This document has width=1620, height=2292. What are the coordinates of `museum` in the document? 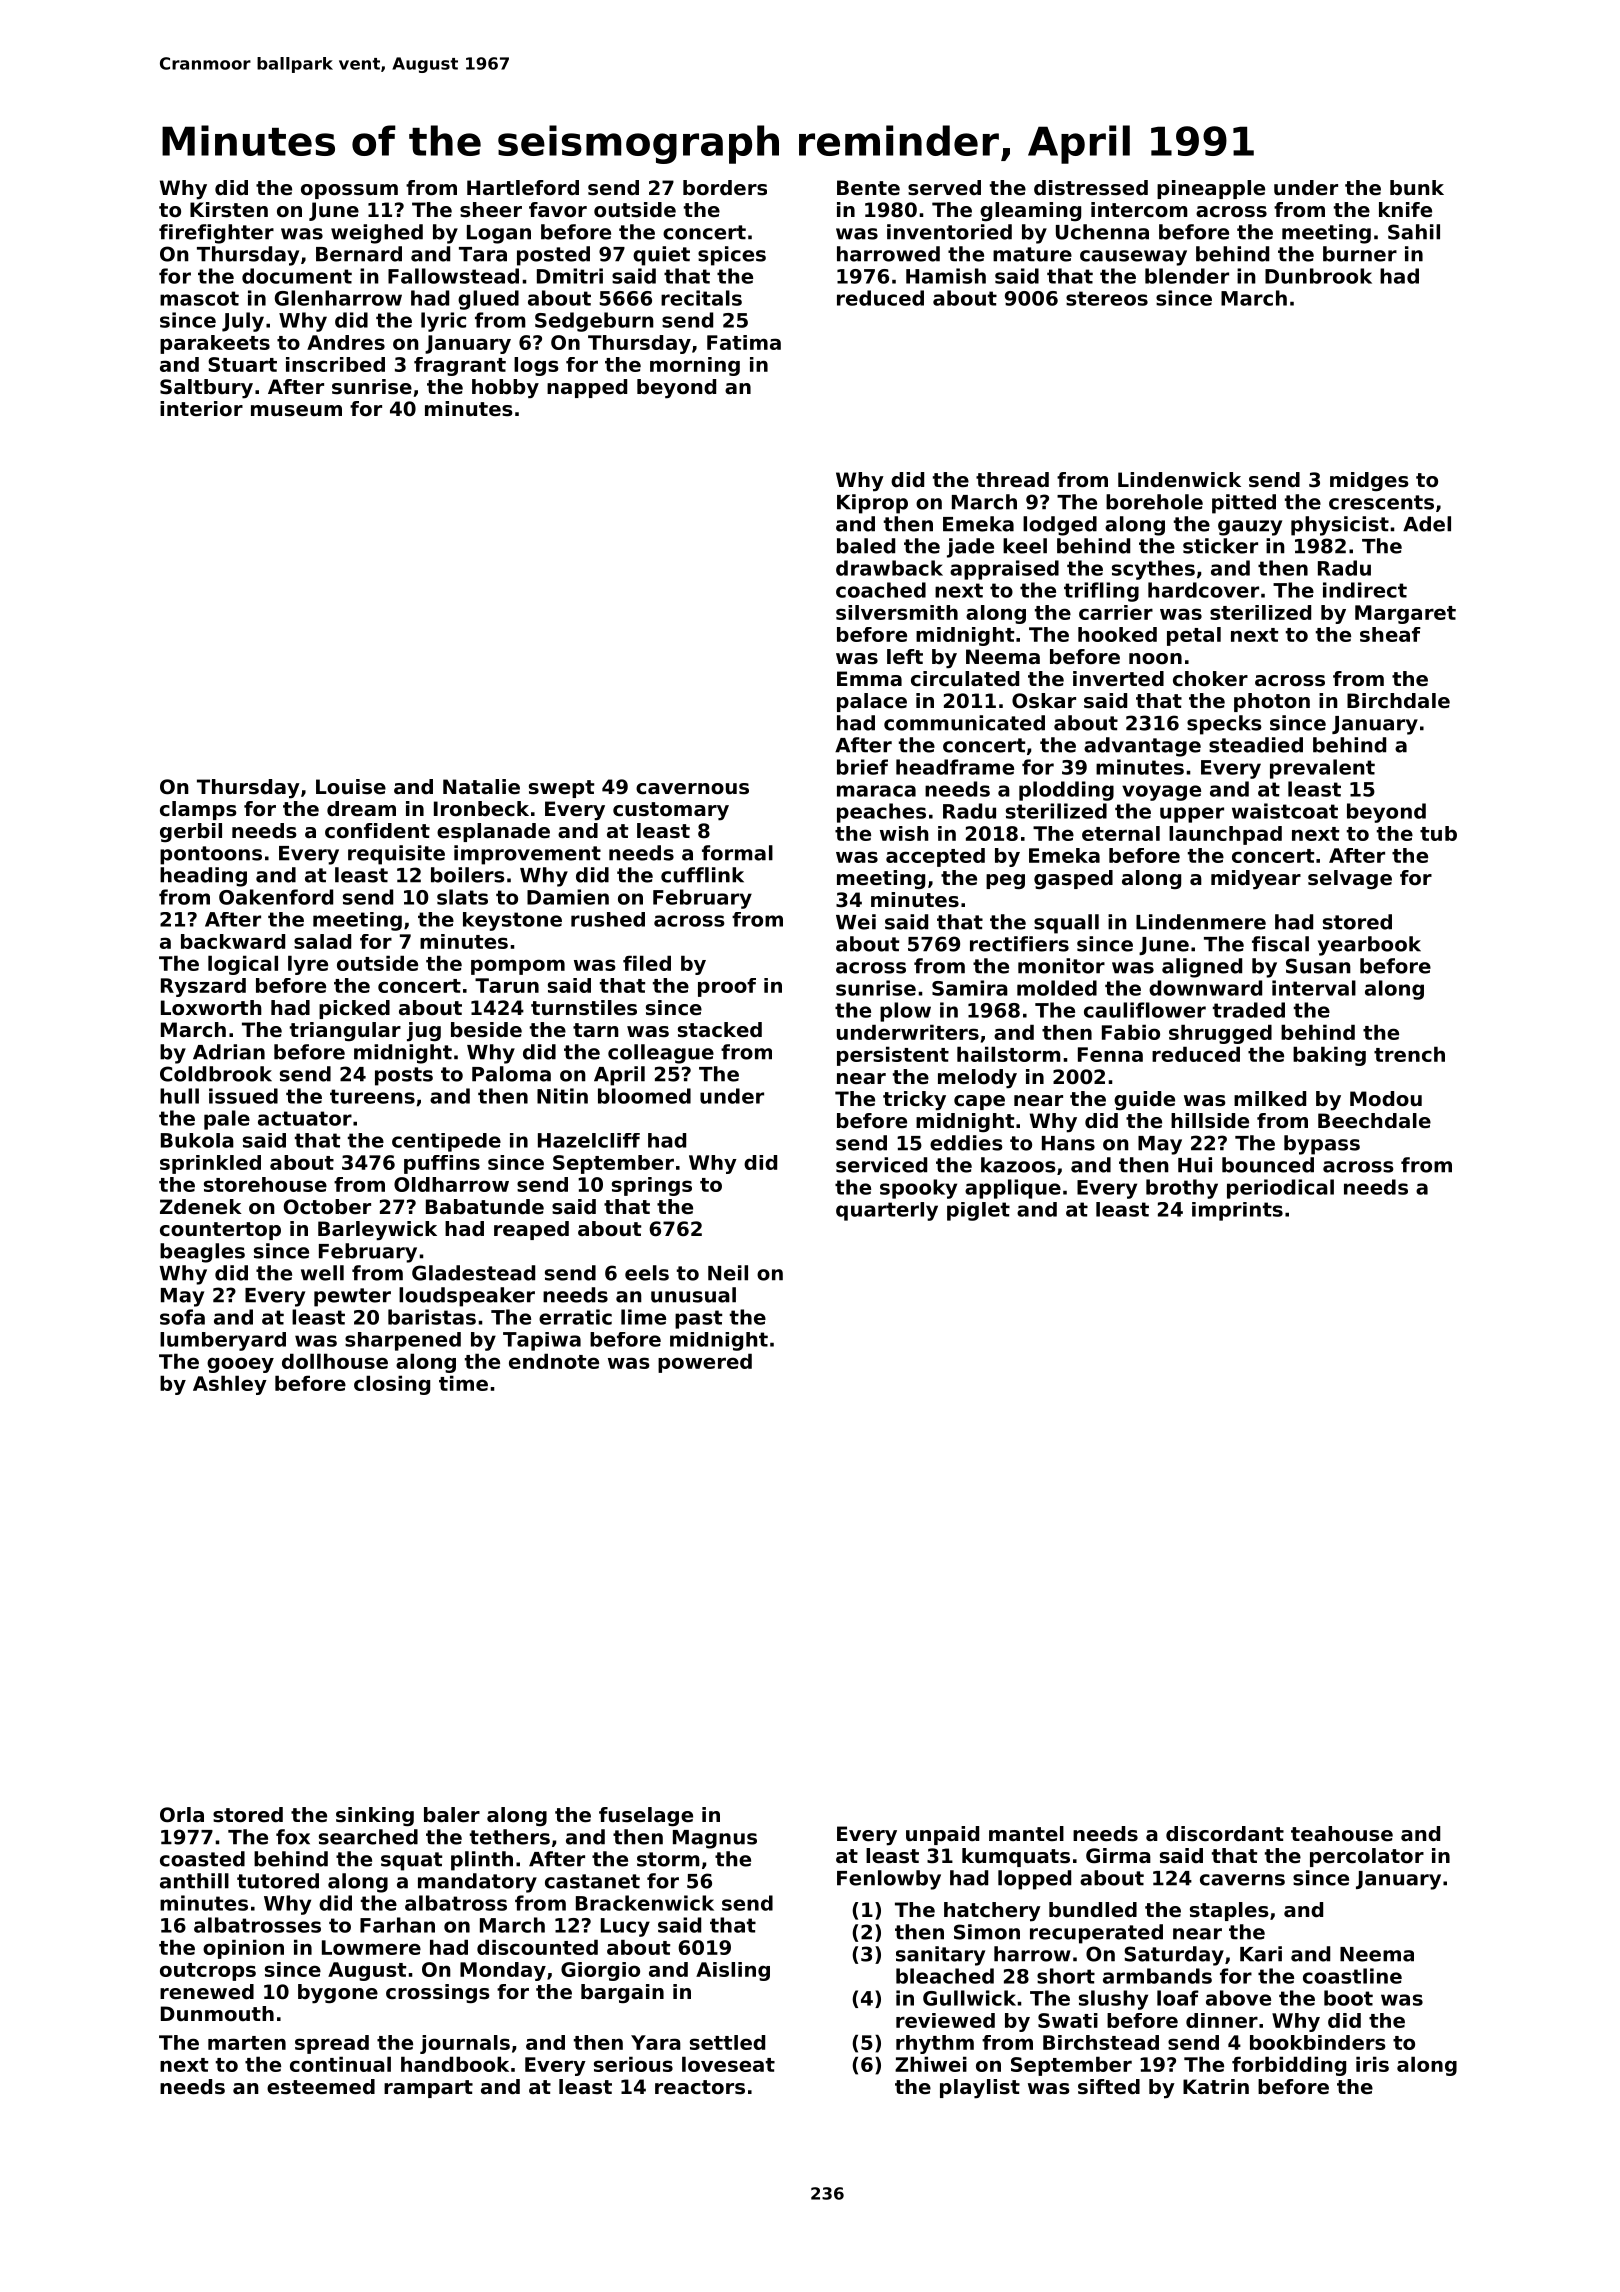 It's located at (296, 411).
